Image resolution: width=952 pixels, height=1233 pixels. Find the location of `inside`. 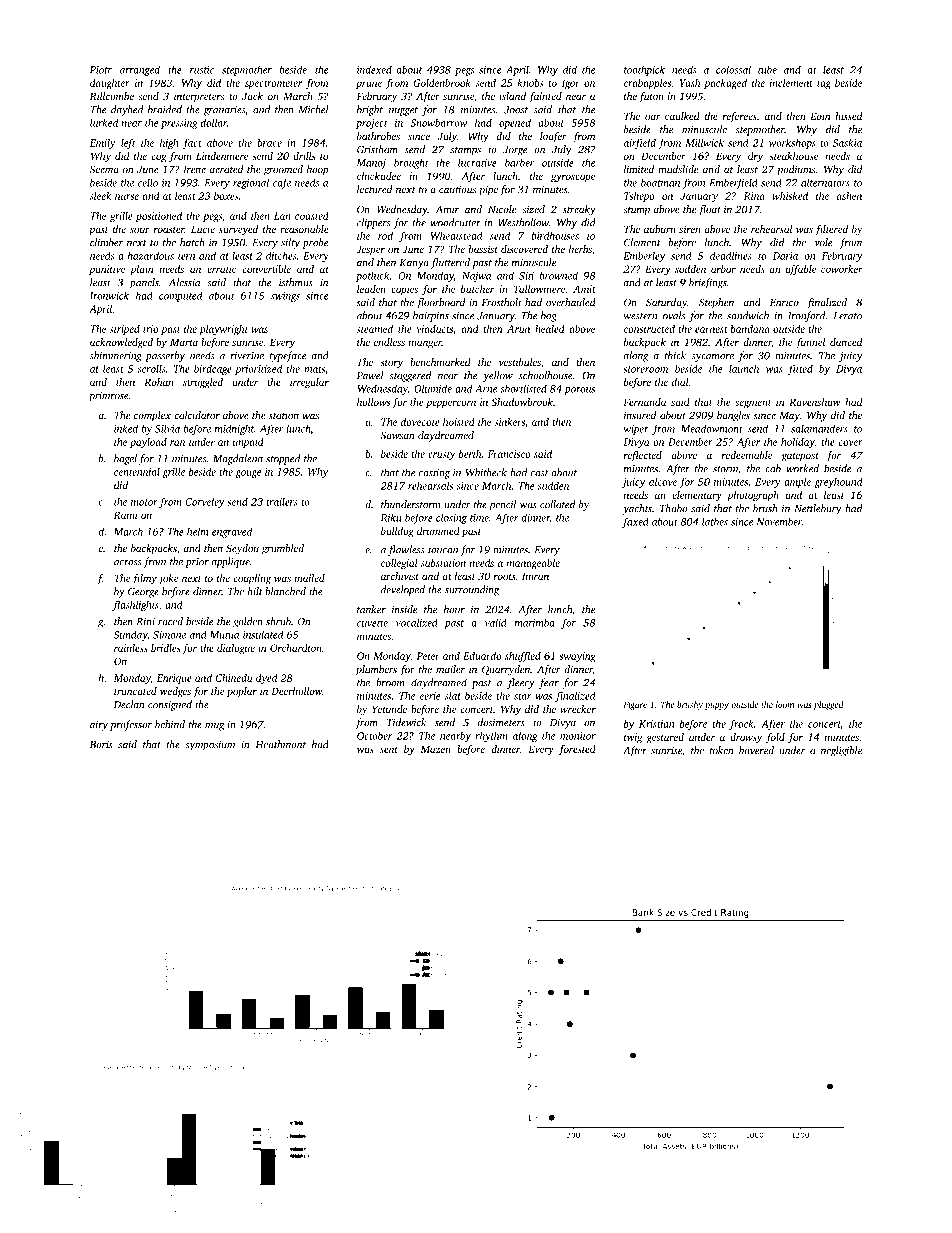

inside is located at coordinates (404, 609).
